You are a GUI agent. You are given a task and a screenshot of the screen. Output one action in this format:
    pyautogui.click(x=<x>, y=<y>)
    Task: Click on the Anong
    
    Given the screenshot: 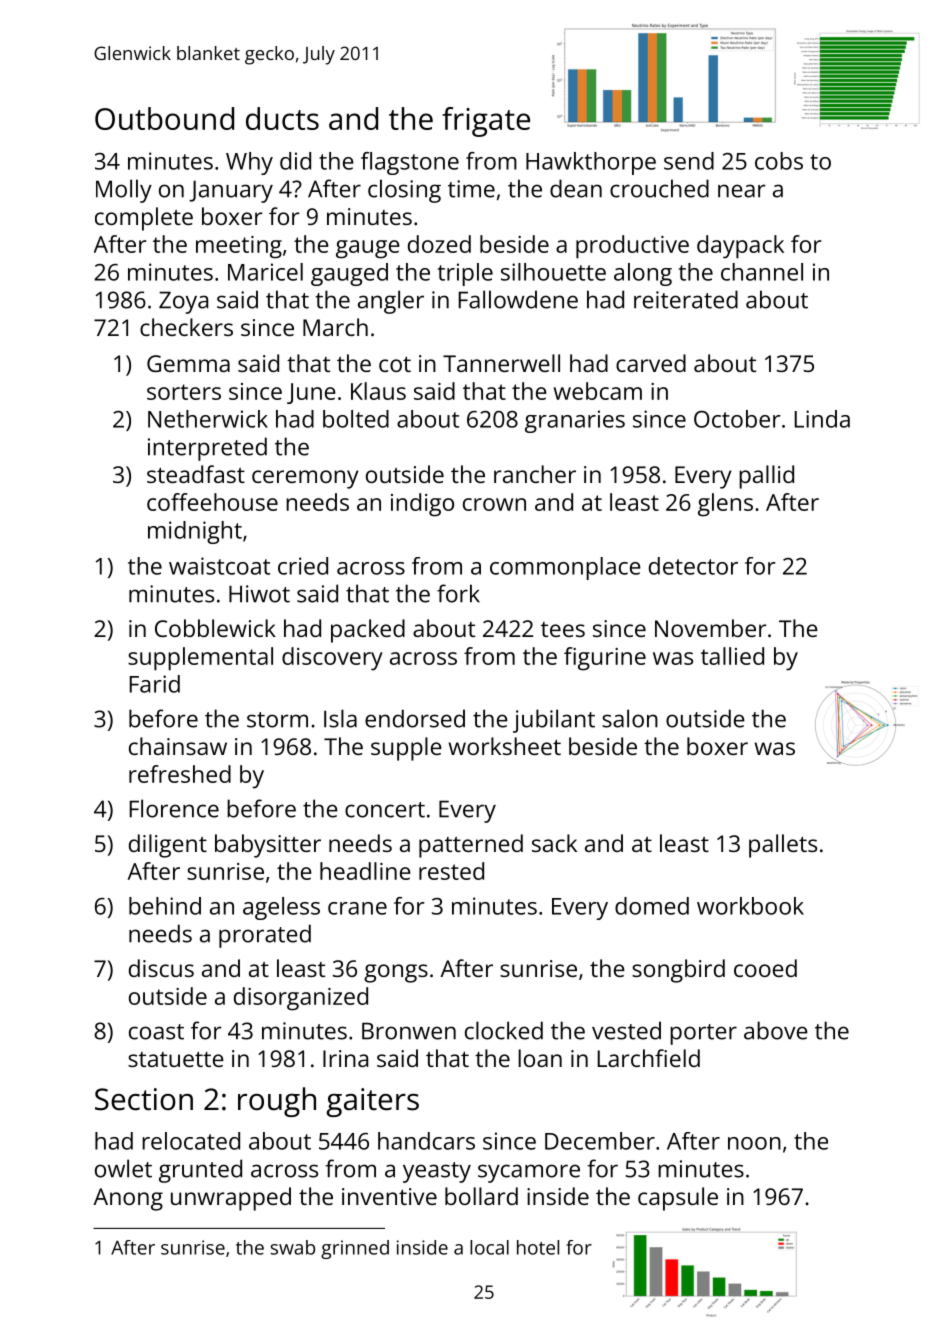 What is the action you would take?
    pyautogui.click(x=128, y=1199)
